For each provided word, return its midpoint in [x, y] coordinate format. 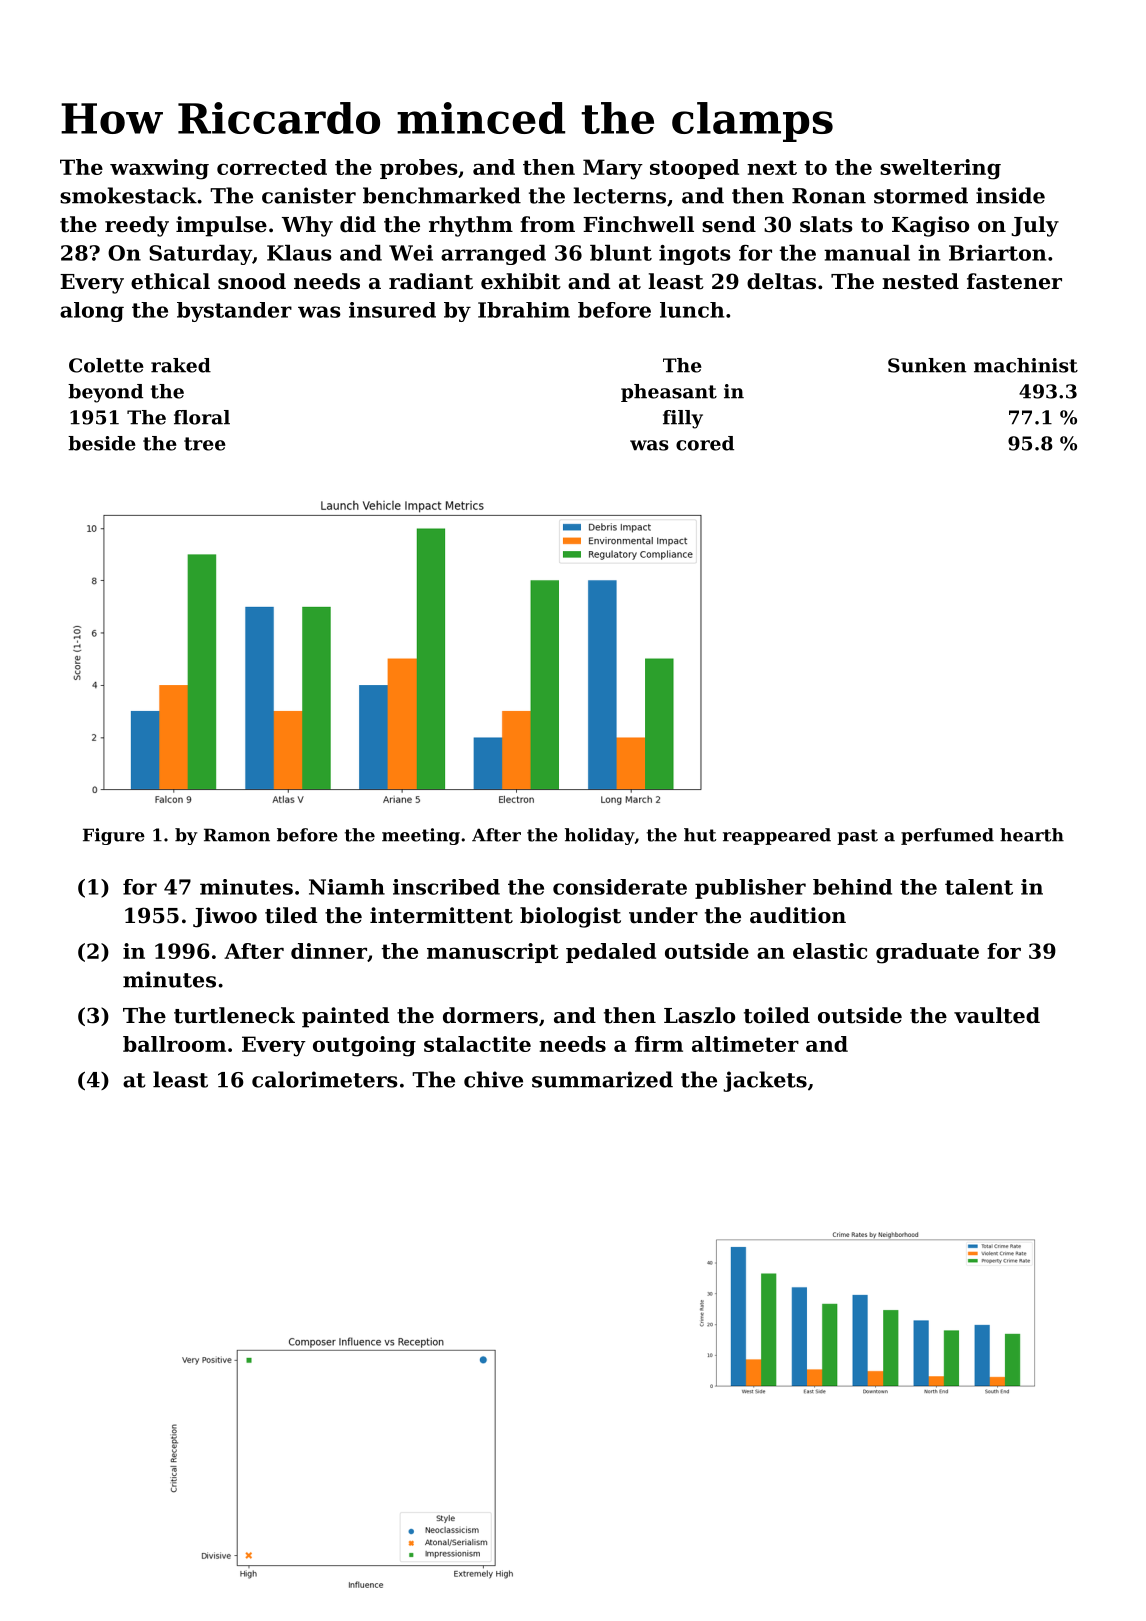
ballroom [174, 1044]
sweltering [940, 169]
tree [205, 444]
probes [419, 169]
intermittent [441, 915]
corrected [272, 167]
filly [683, 419]
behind [852, 887]
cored [705, 443]
